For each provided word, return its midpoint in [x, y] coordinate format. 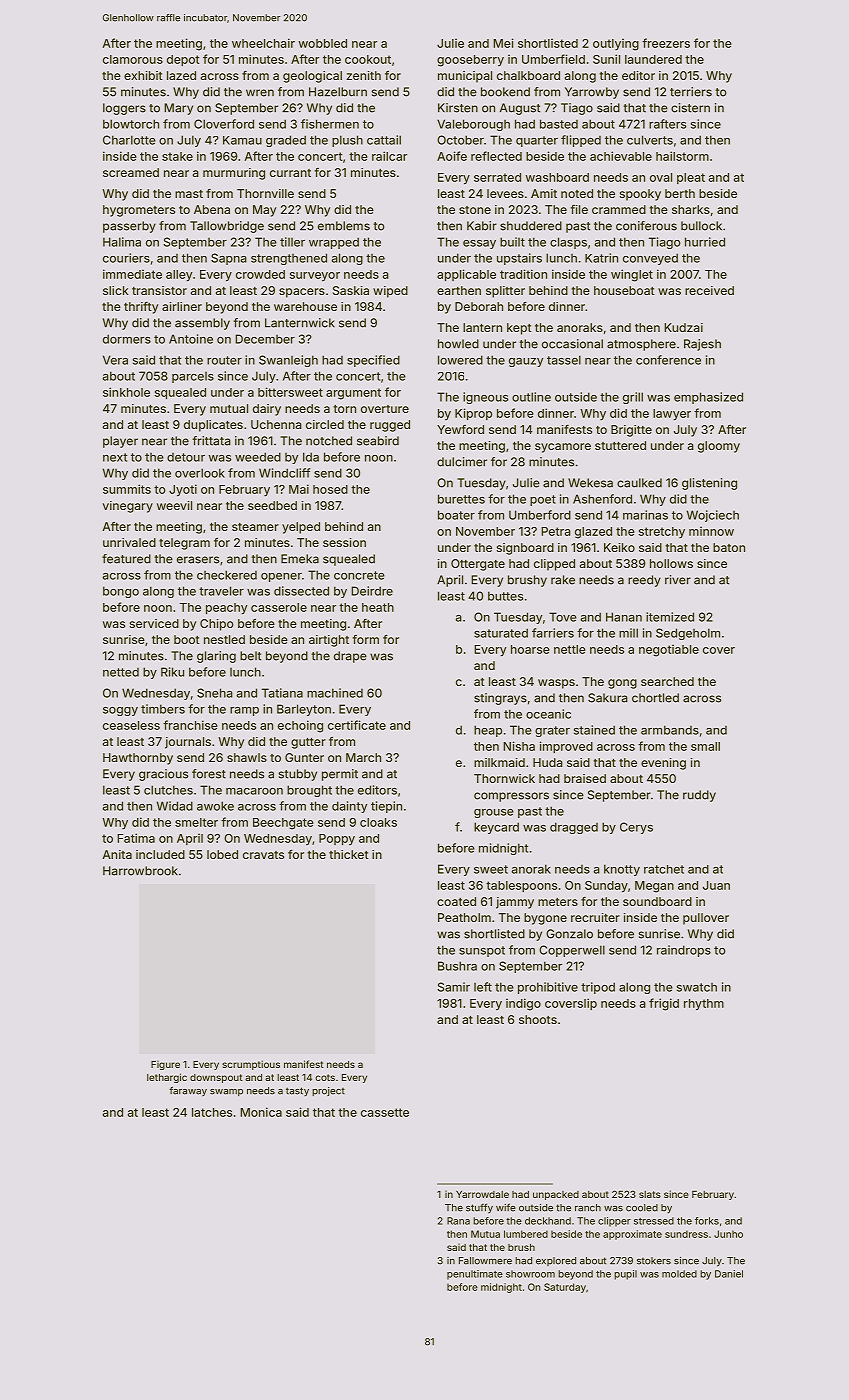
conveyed [650, 259]
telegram [184, 544]
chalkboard [528, 75]
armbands [670, 730]
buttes [505, 596]
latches [212, 1112]
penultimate [475, 1275]
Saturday [565, 1288]
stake [177, 156]
